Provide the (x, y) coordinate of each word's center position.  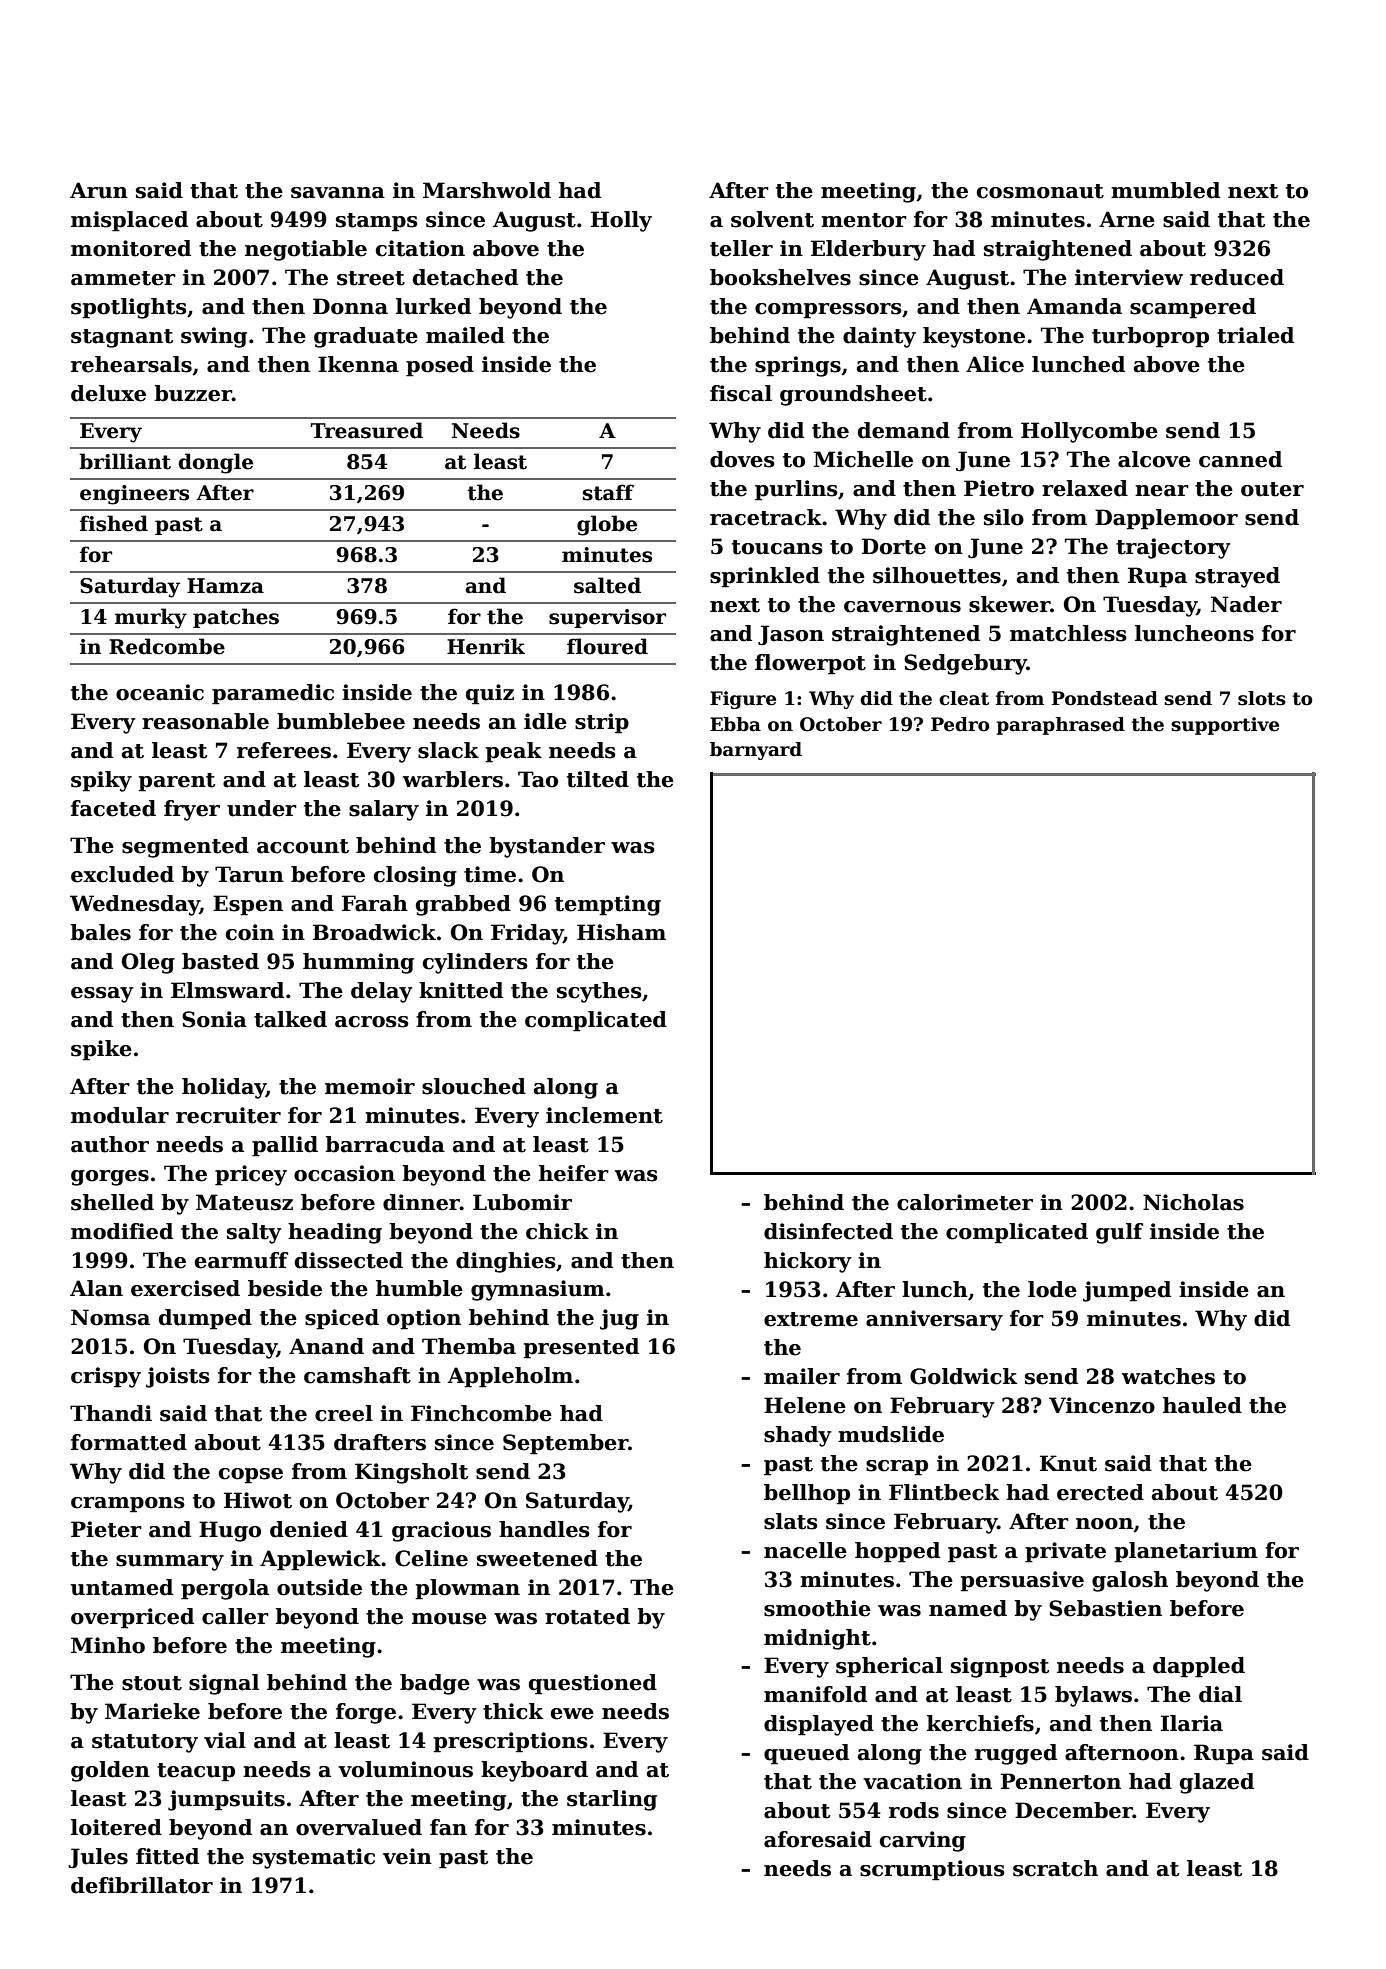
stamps (377, 222)
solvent (772, 219)
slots (1262, 698)
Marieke (152, 1711)
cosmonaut (1040, 191)
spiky (101, 781)
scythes (599, 992)
